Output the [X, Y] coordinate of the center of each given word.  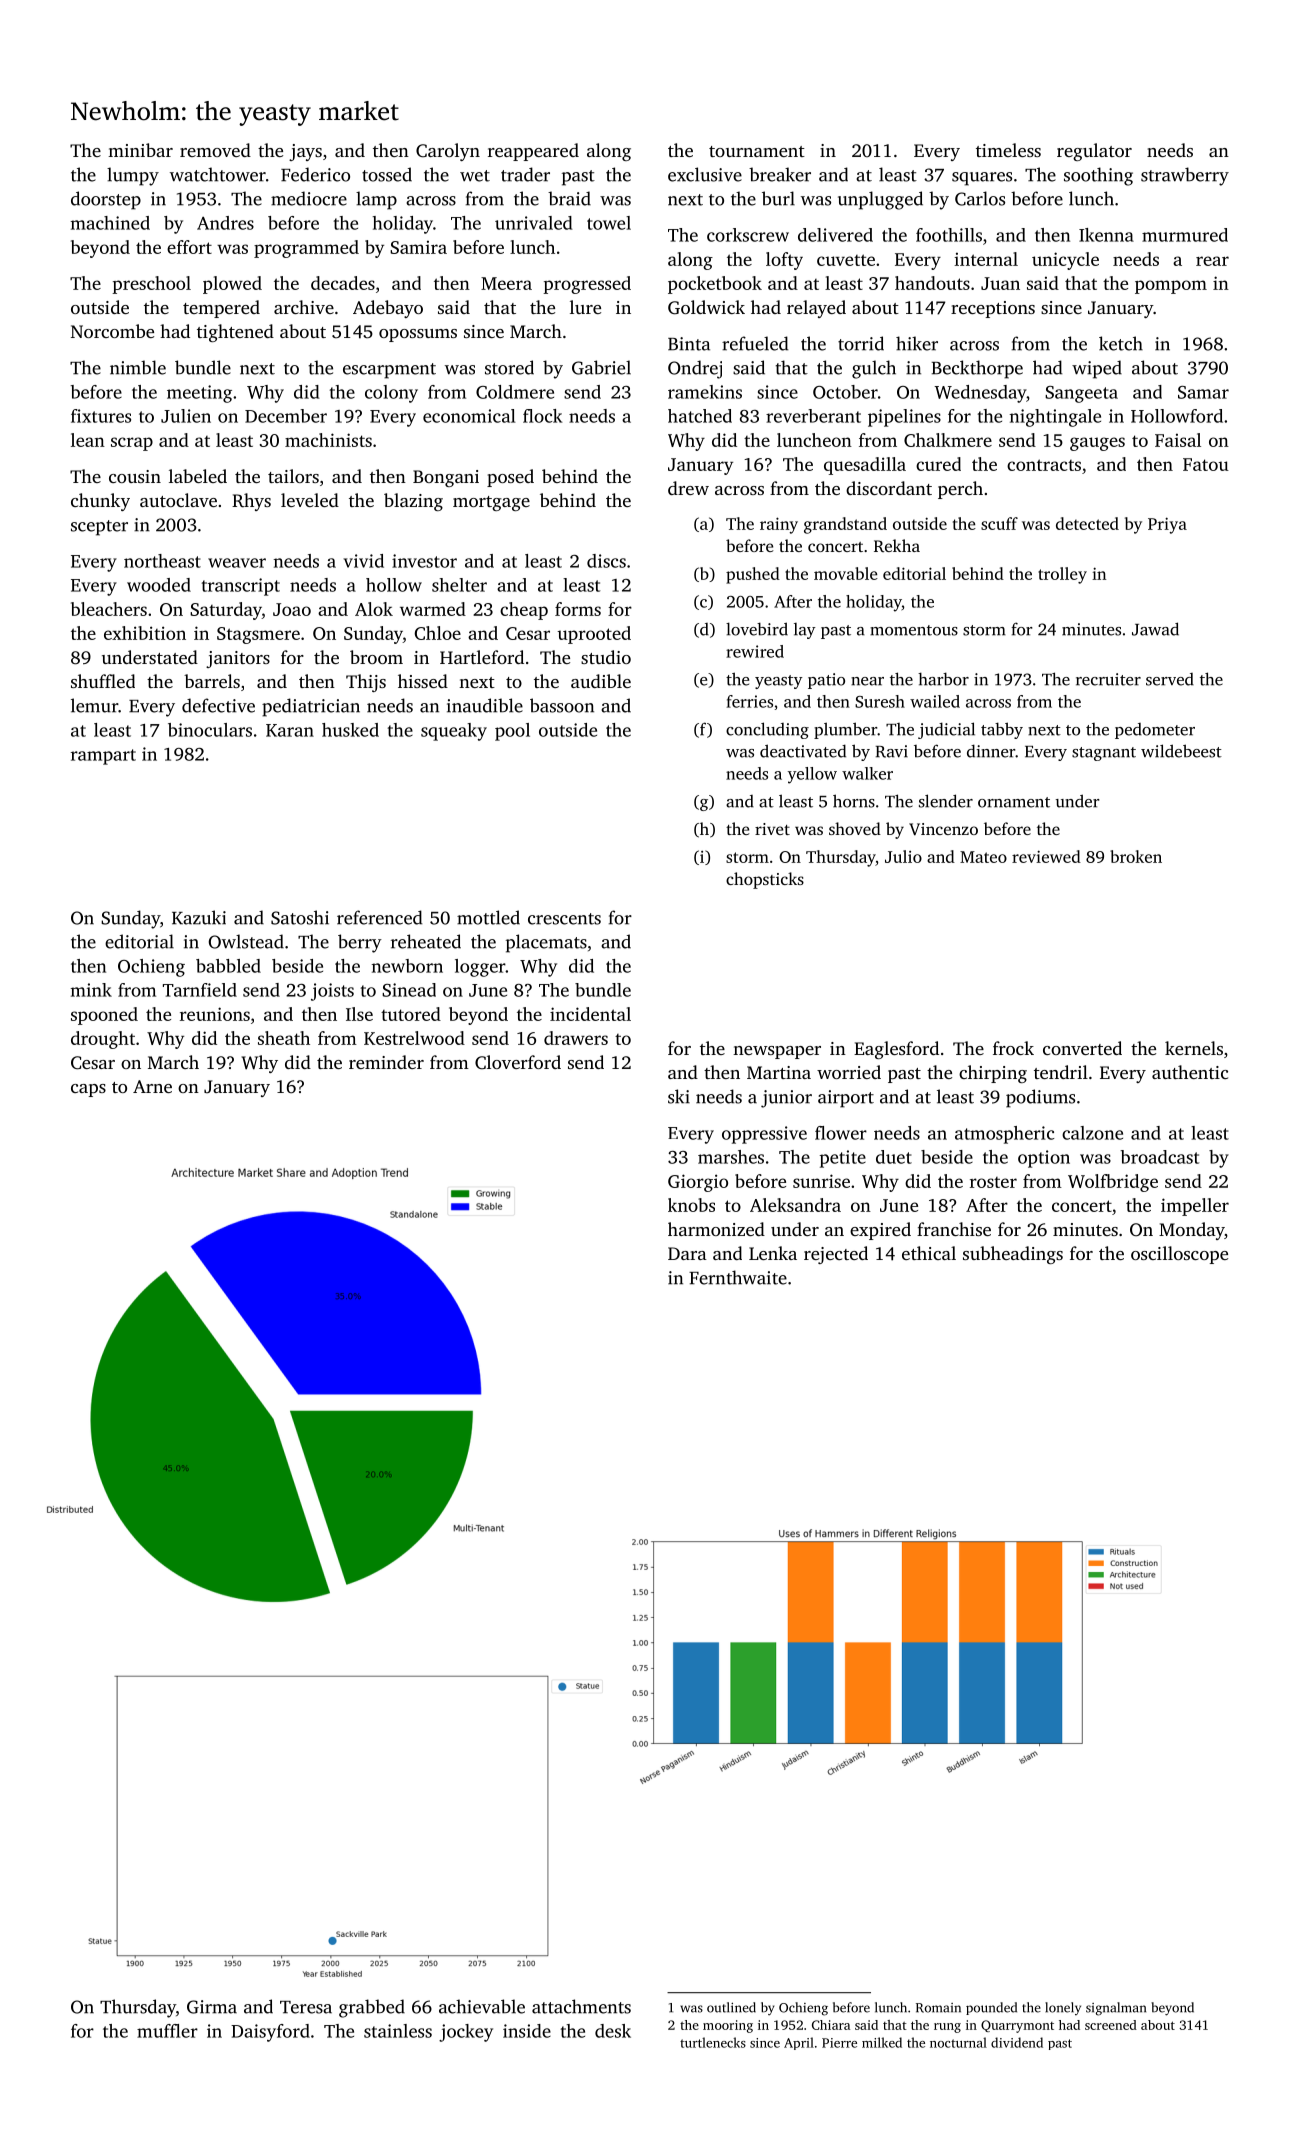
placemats [546, 943]
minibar [140, 150]
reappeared [533, 152]
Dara [687, 1253]
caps [88, 1090]
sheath [284, 1038]
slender [946, 801]
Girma [212, 2007]
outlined [731, 2007]
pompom [1171, 287]
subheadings [1013, 1255]
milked [882, 2042]
